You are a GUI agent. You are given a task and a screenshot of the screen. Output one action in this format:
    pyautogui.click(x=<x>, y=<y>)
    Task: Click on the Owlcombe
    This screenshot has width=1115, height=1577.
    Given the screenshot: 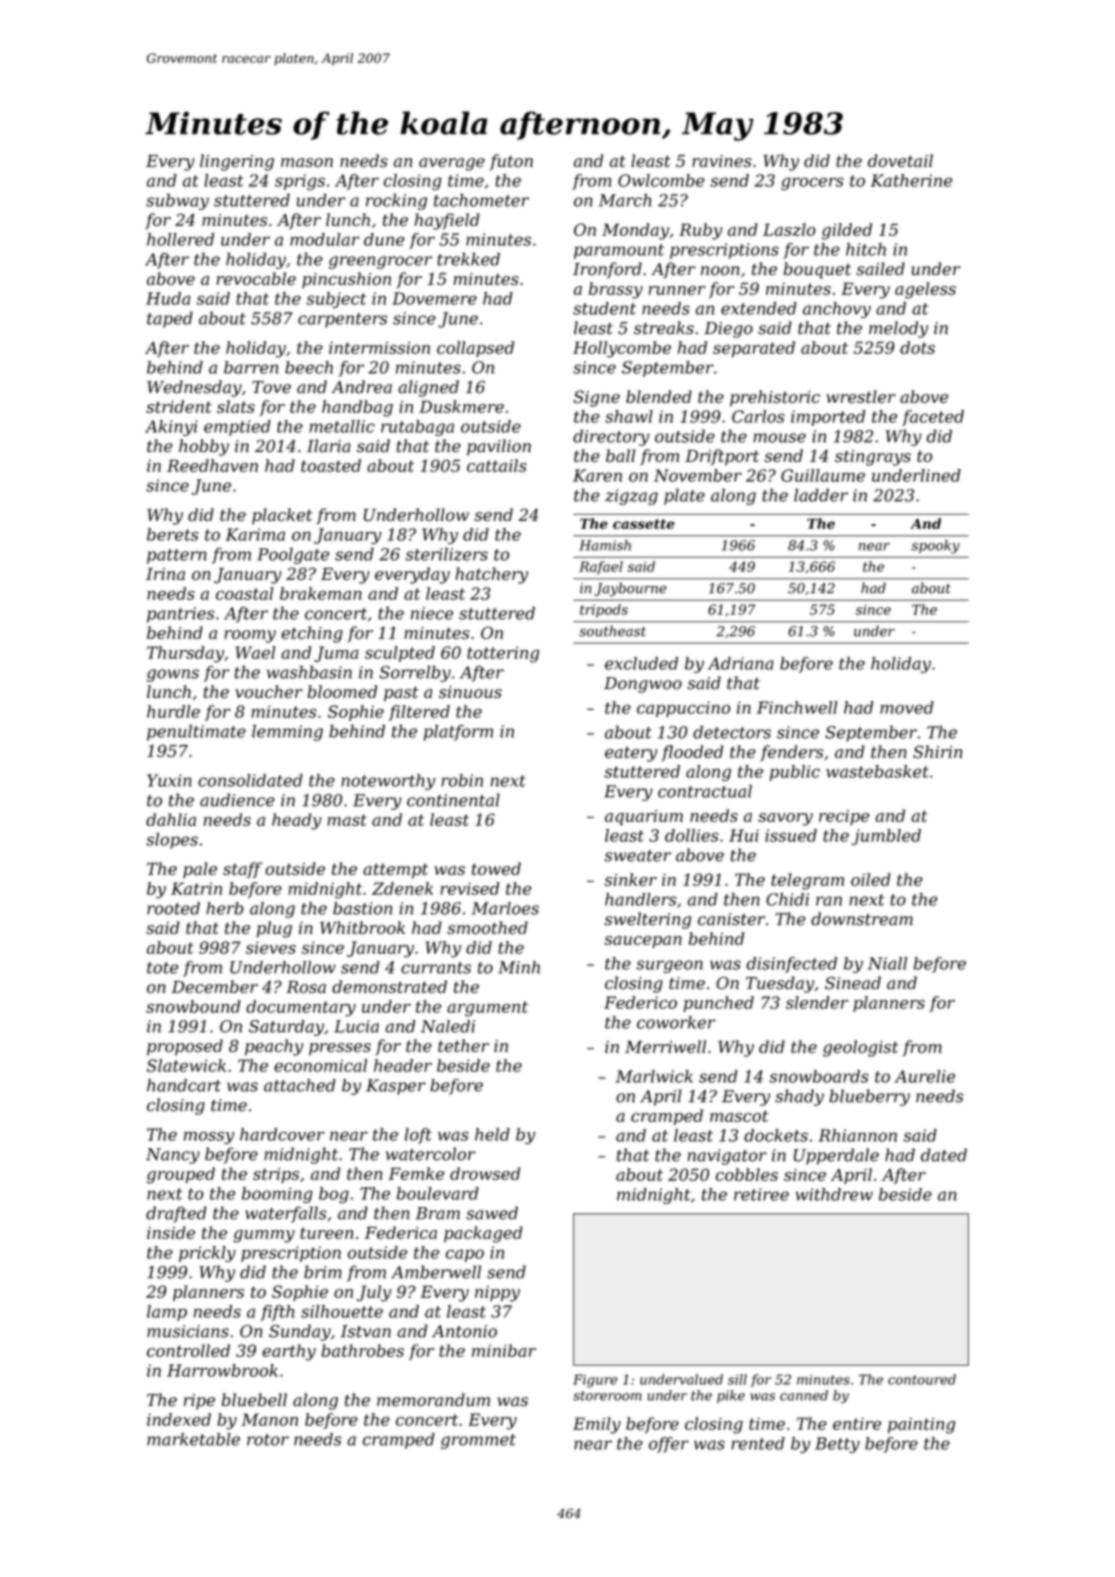 What is the action you would take?
    pyautogui.click(x=661, y=180)
